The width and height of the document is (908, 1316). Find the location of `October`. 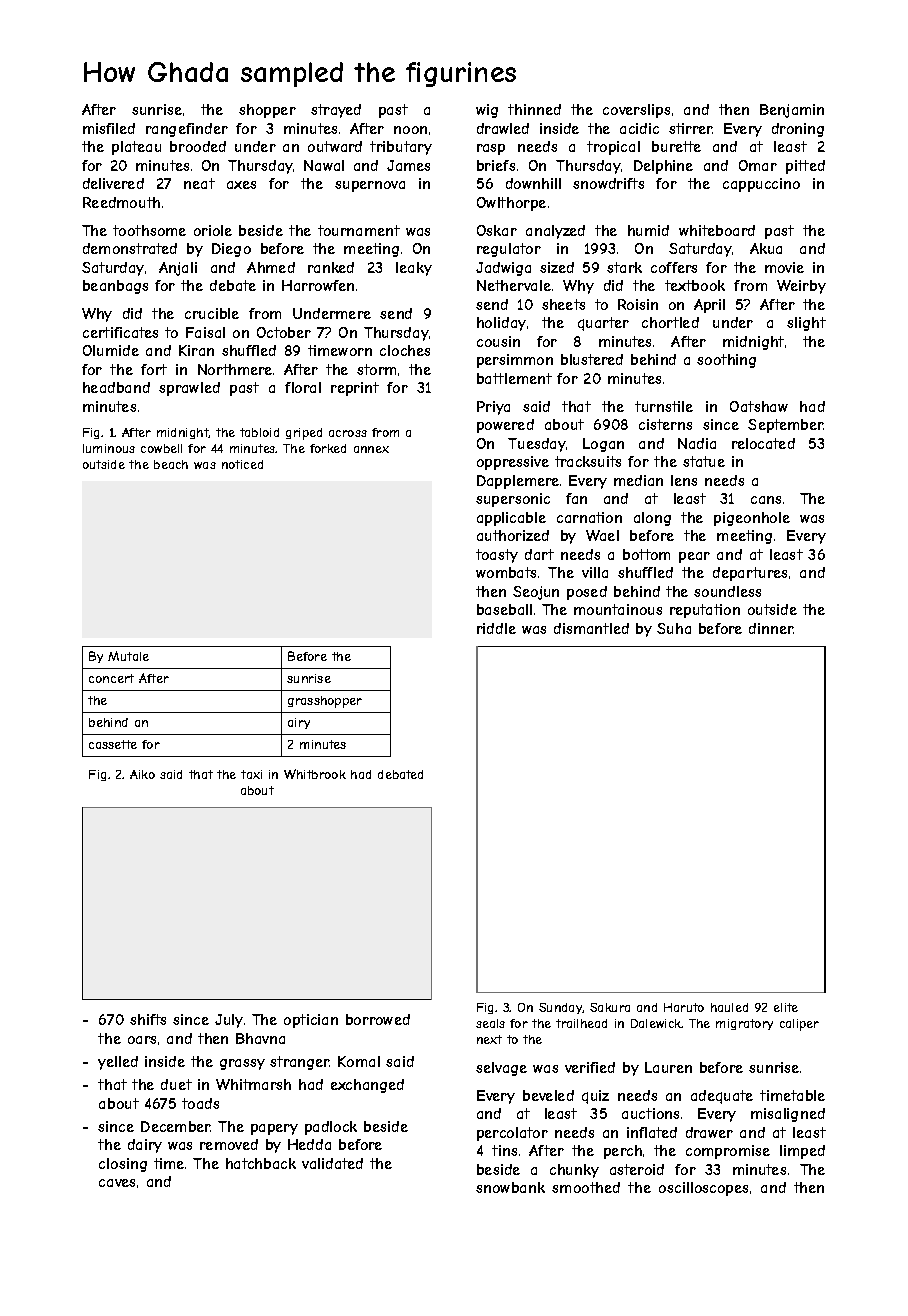

October is located at coordinates (284, 332).
